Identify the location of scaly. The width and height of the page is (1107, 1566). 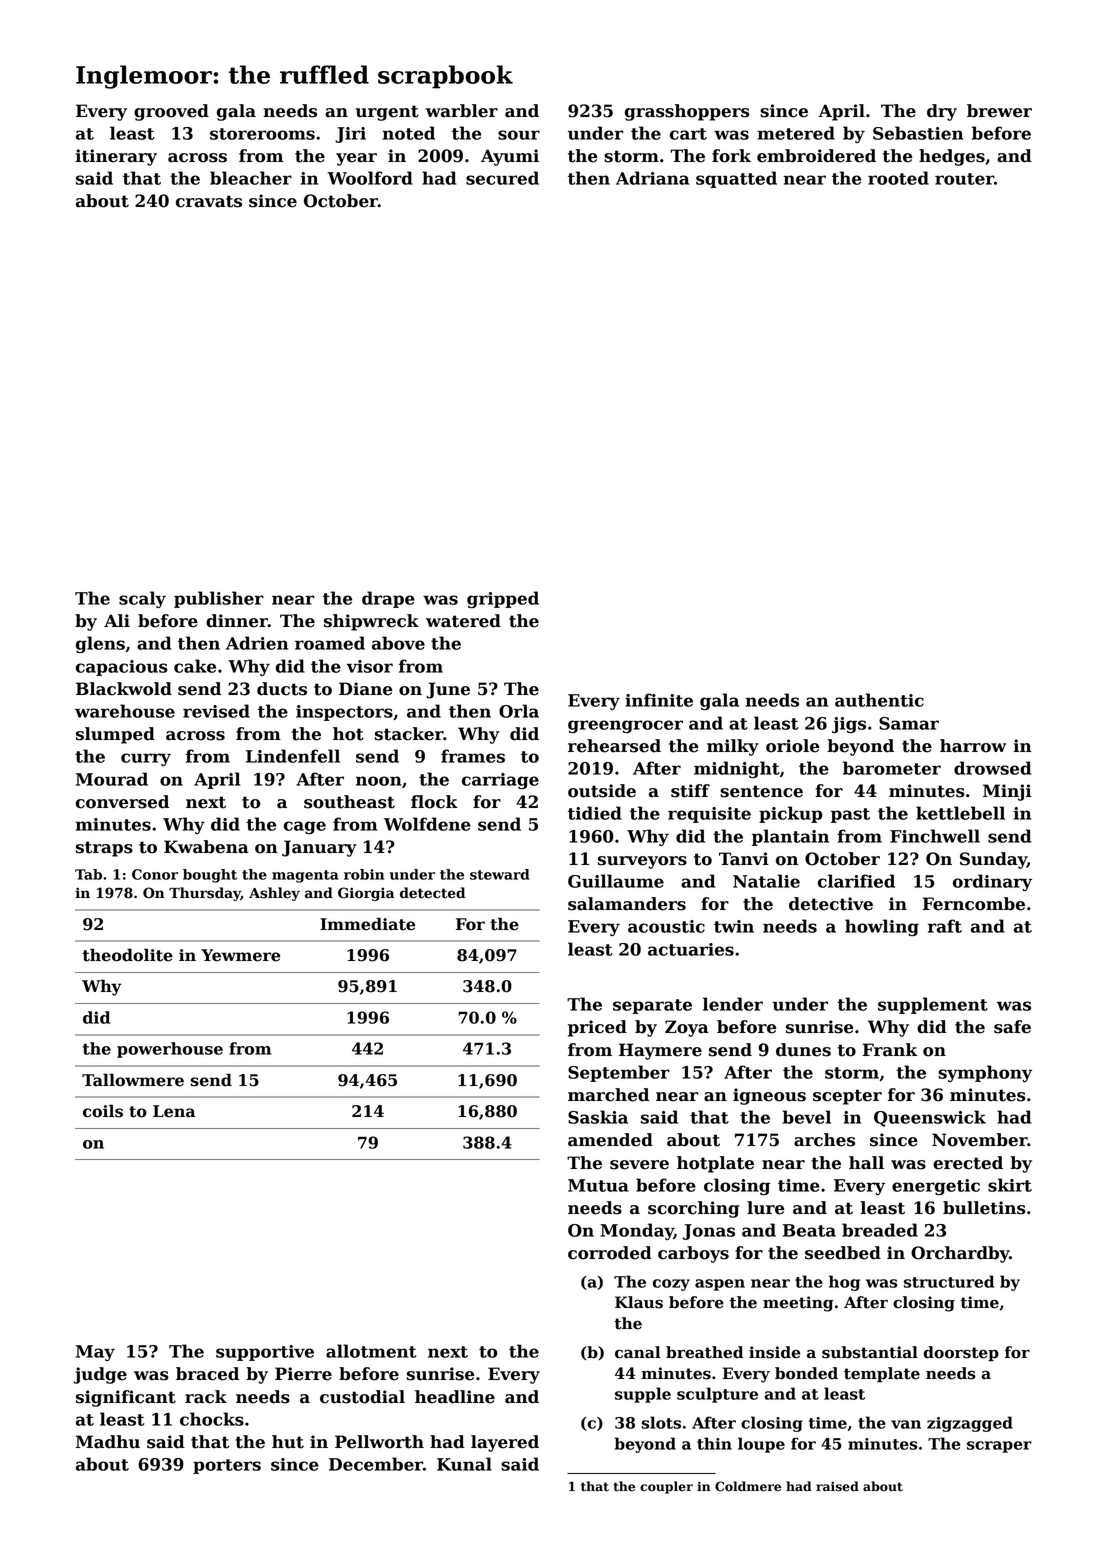
(142, 599).
